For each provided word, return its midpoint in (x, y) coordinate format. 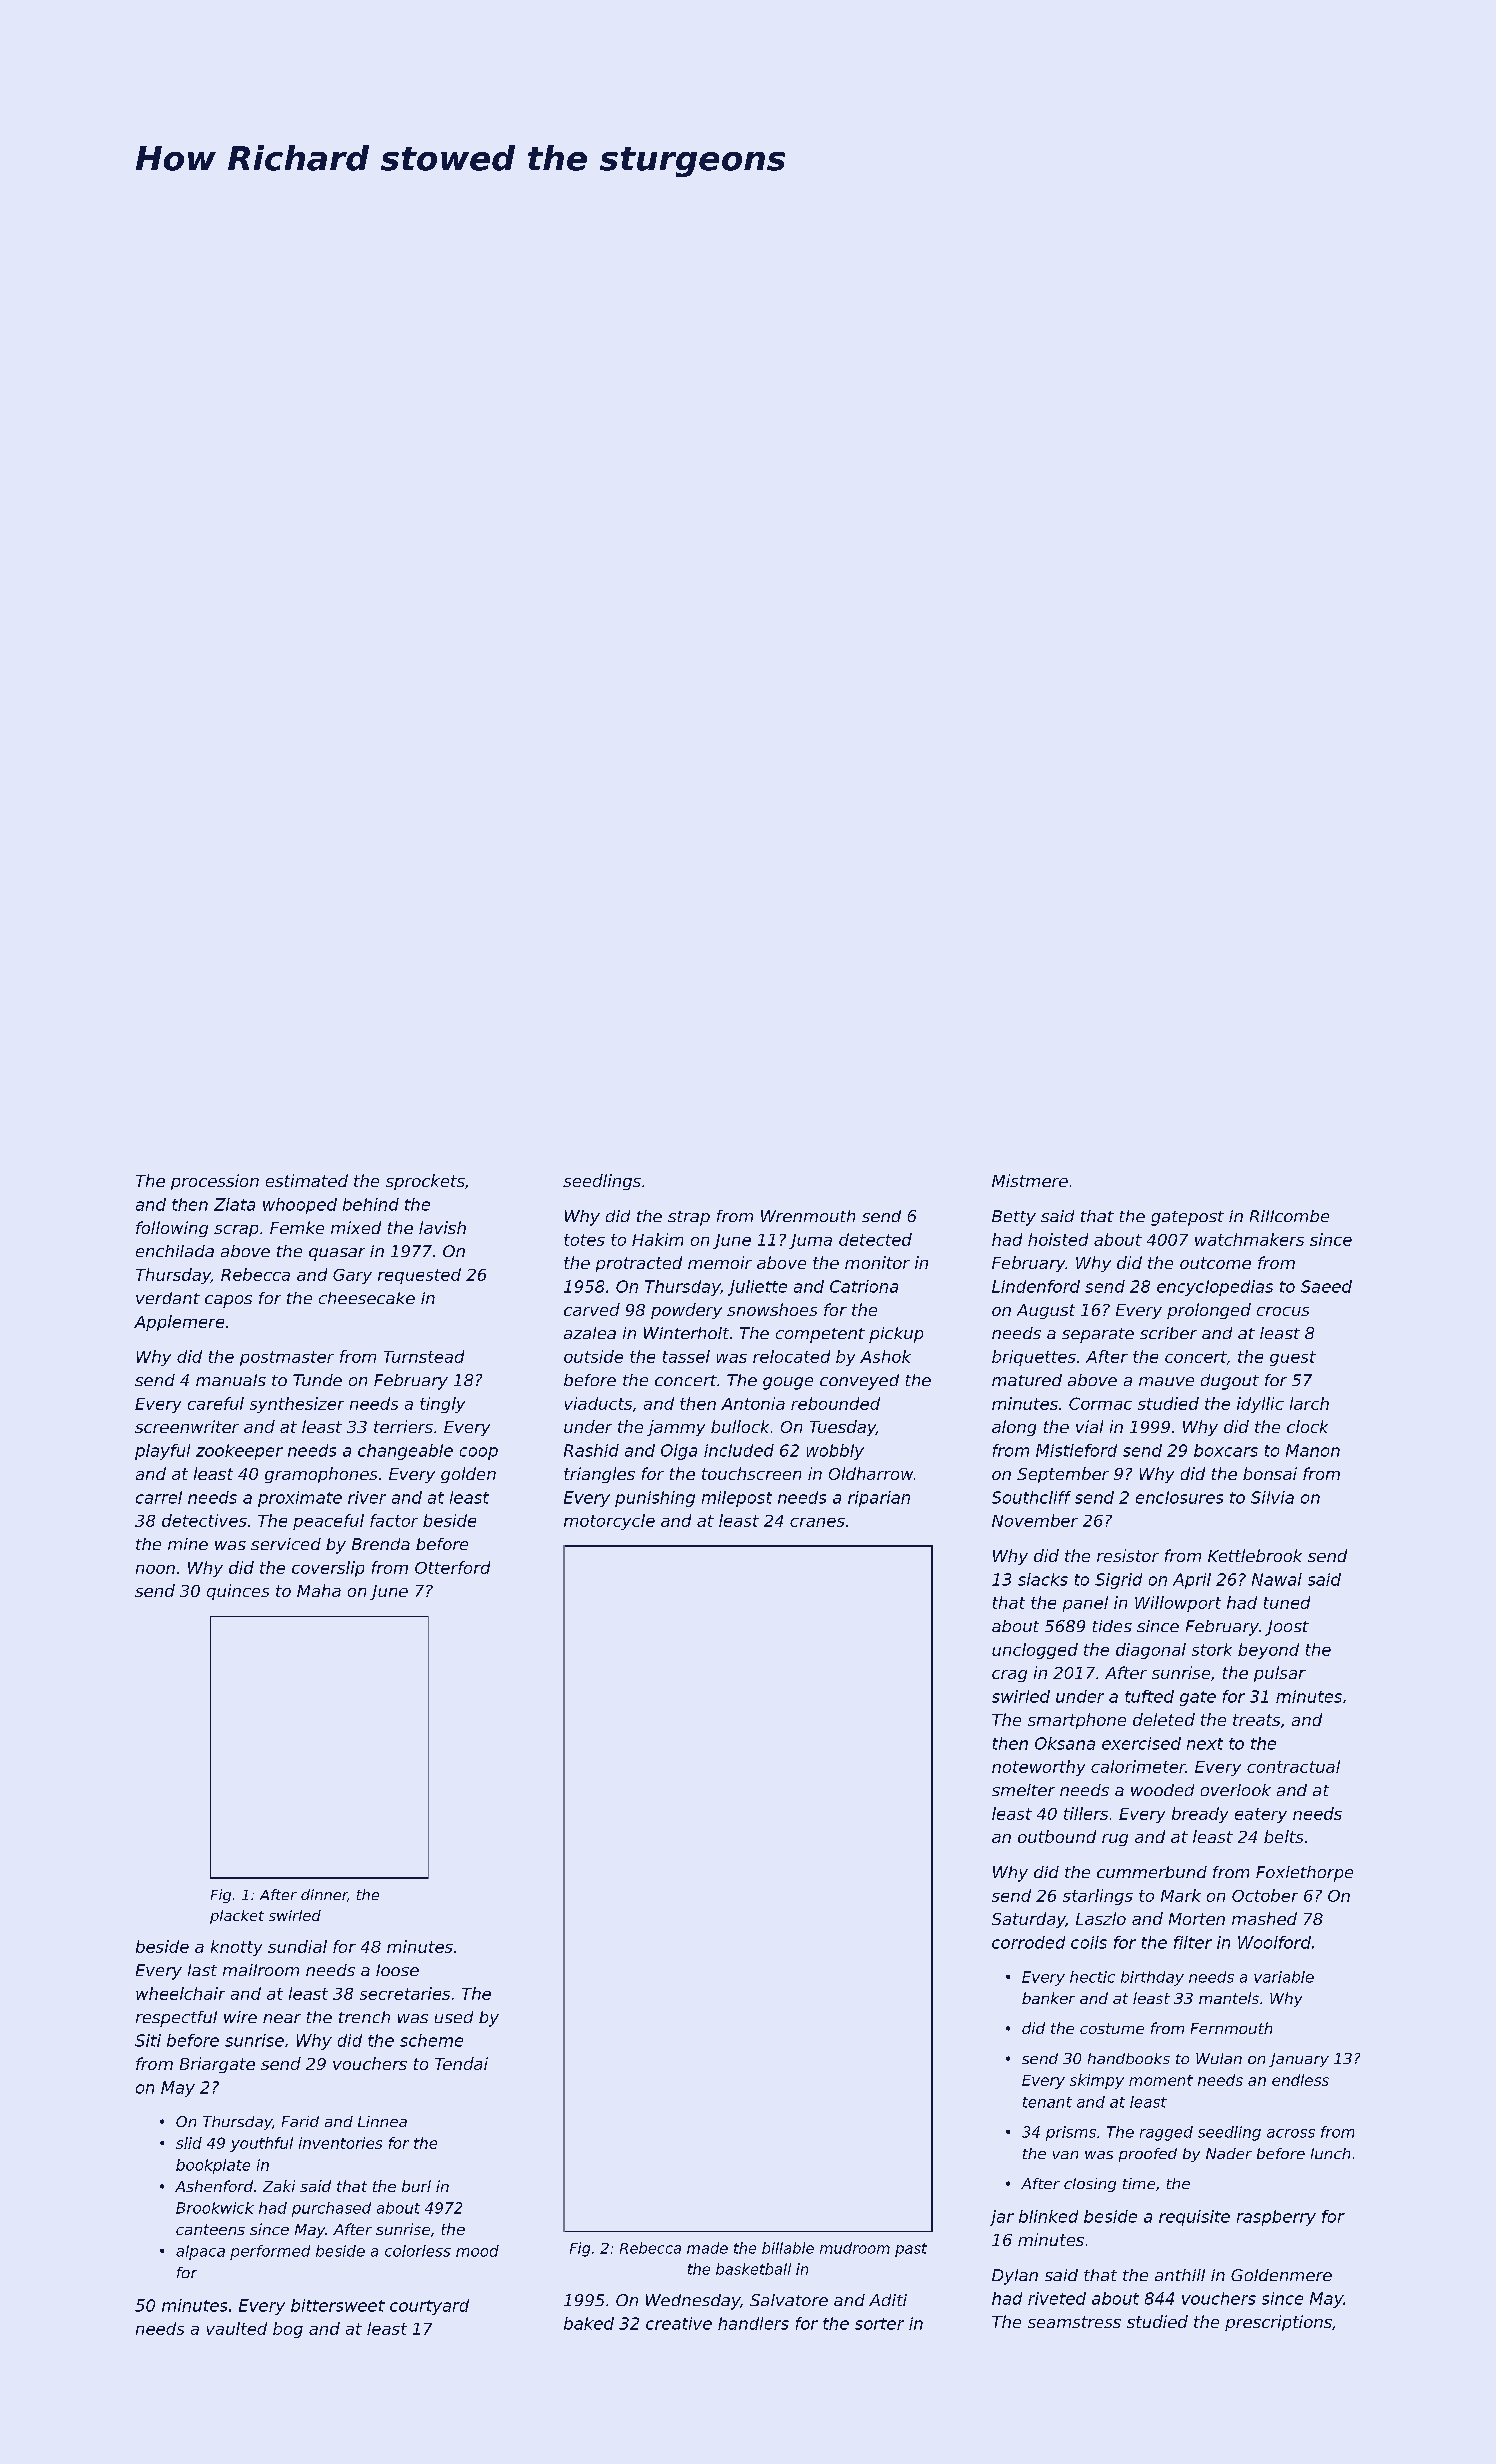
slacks (1043, 1579)
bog (288, 2330)
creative (679, 2323)
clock (1307, 1426)
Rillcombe (1289, 1216)
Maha (319, 1590)
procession (215, 1182)
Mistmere (1030, 1180)
